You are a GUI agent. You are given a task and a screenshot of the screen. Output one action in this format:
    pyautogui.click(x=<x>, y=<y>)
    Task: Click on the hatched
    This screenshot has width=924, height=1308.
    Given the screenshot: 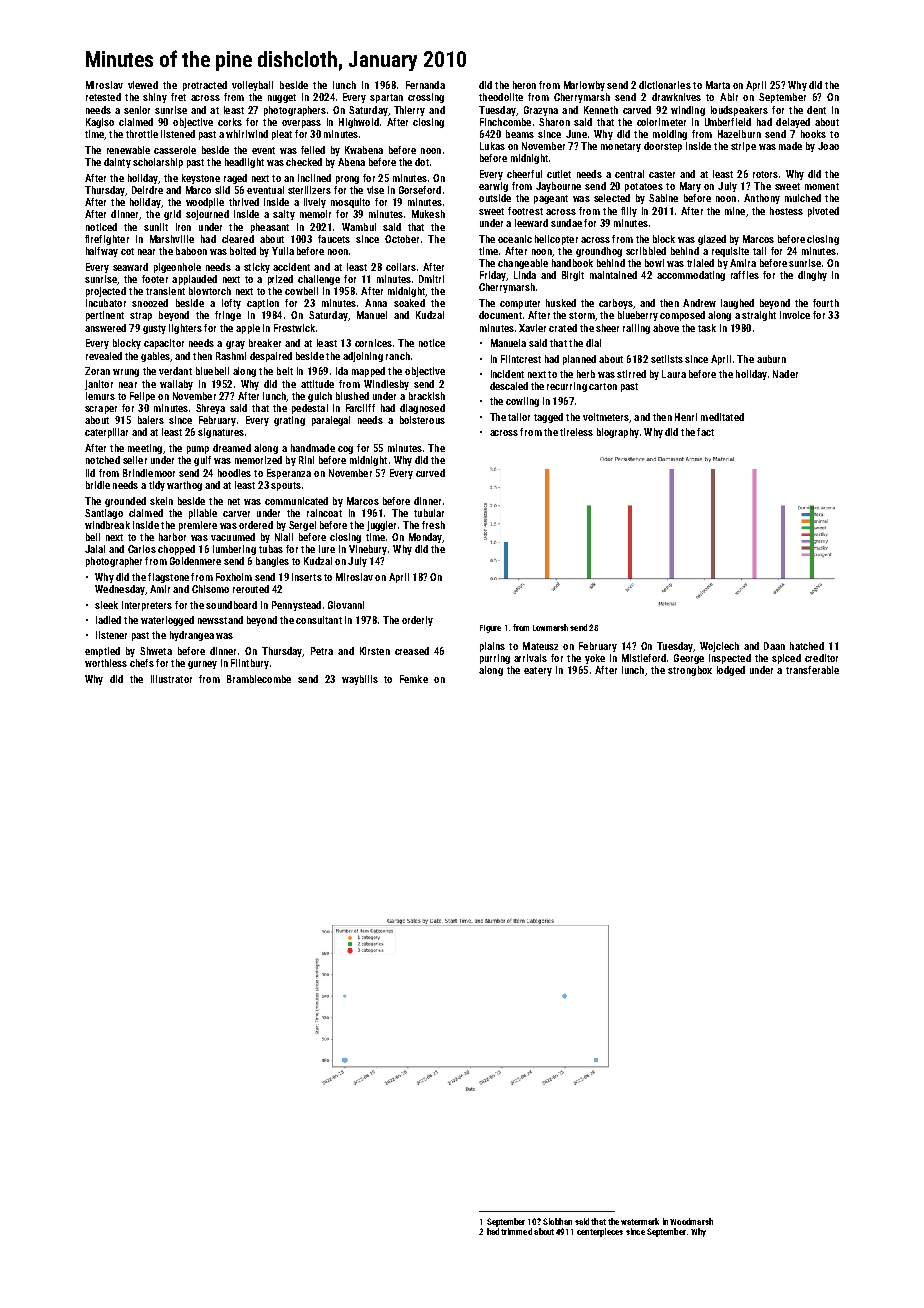 What is the action you would take?
    pyautogui.click(x=807, y=646)
